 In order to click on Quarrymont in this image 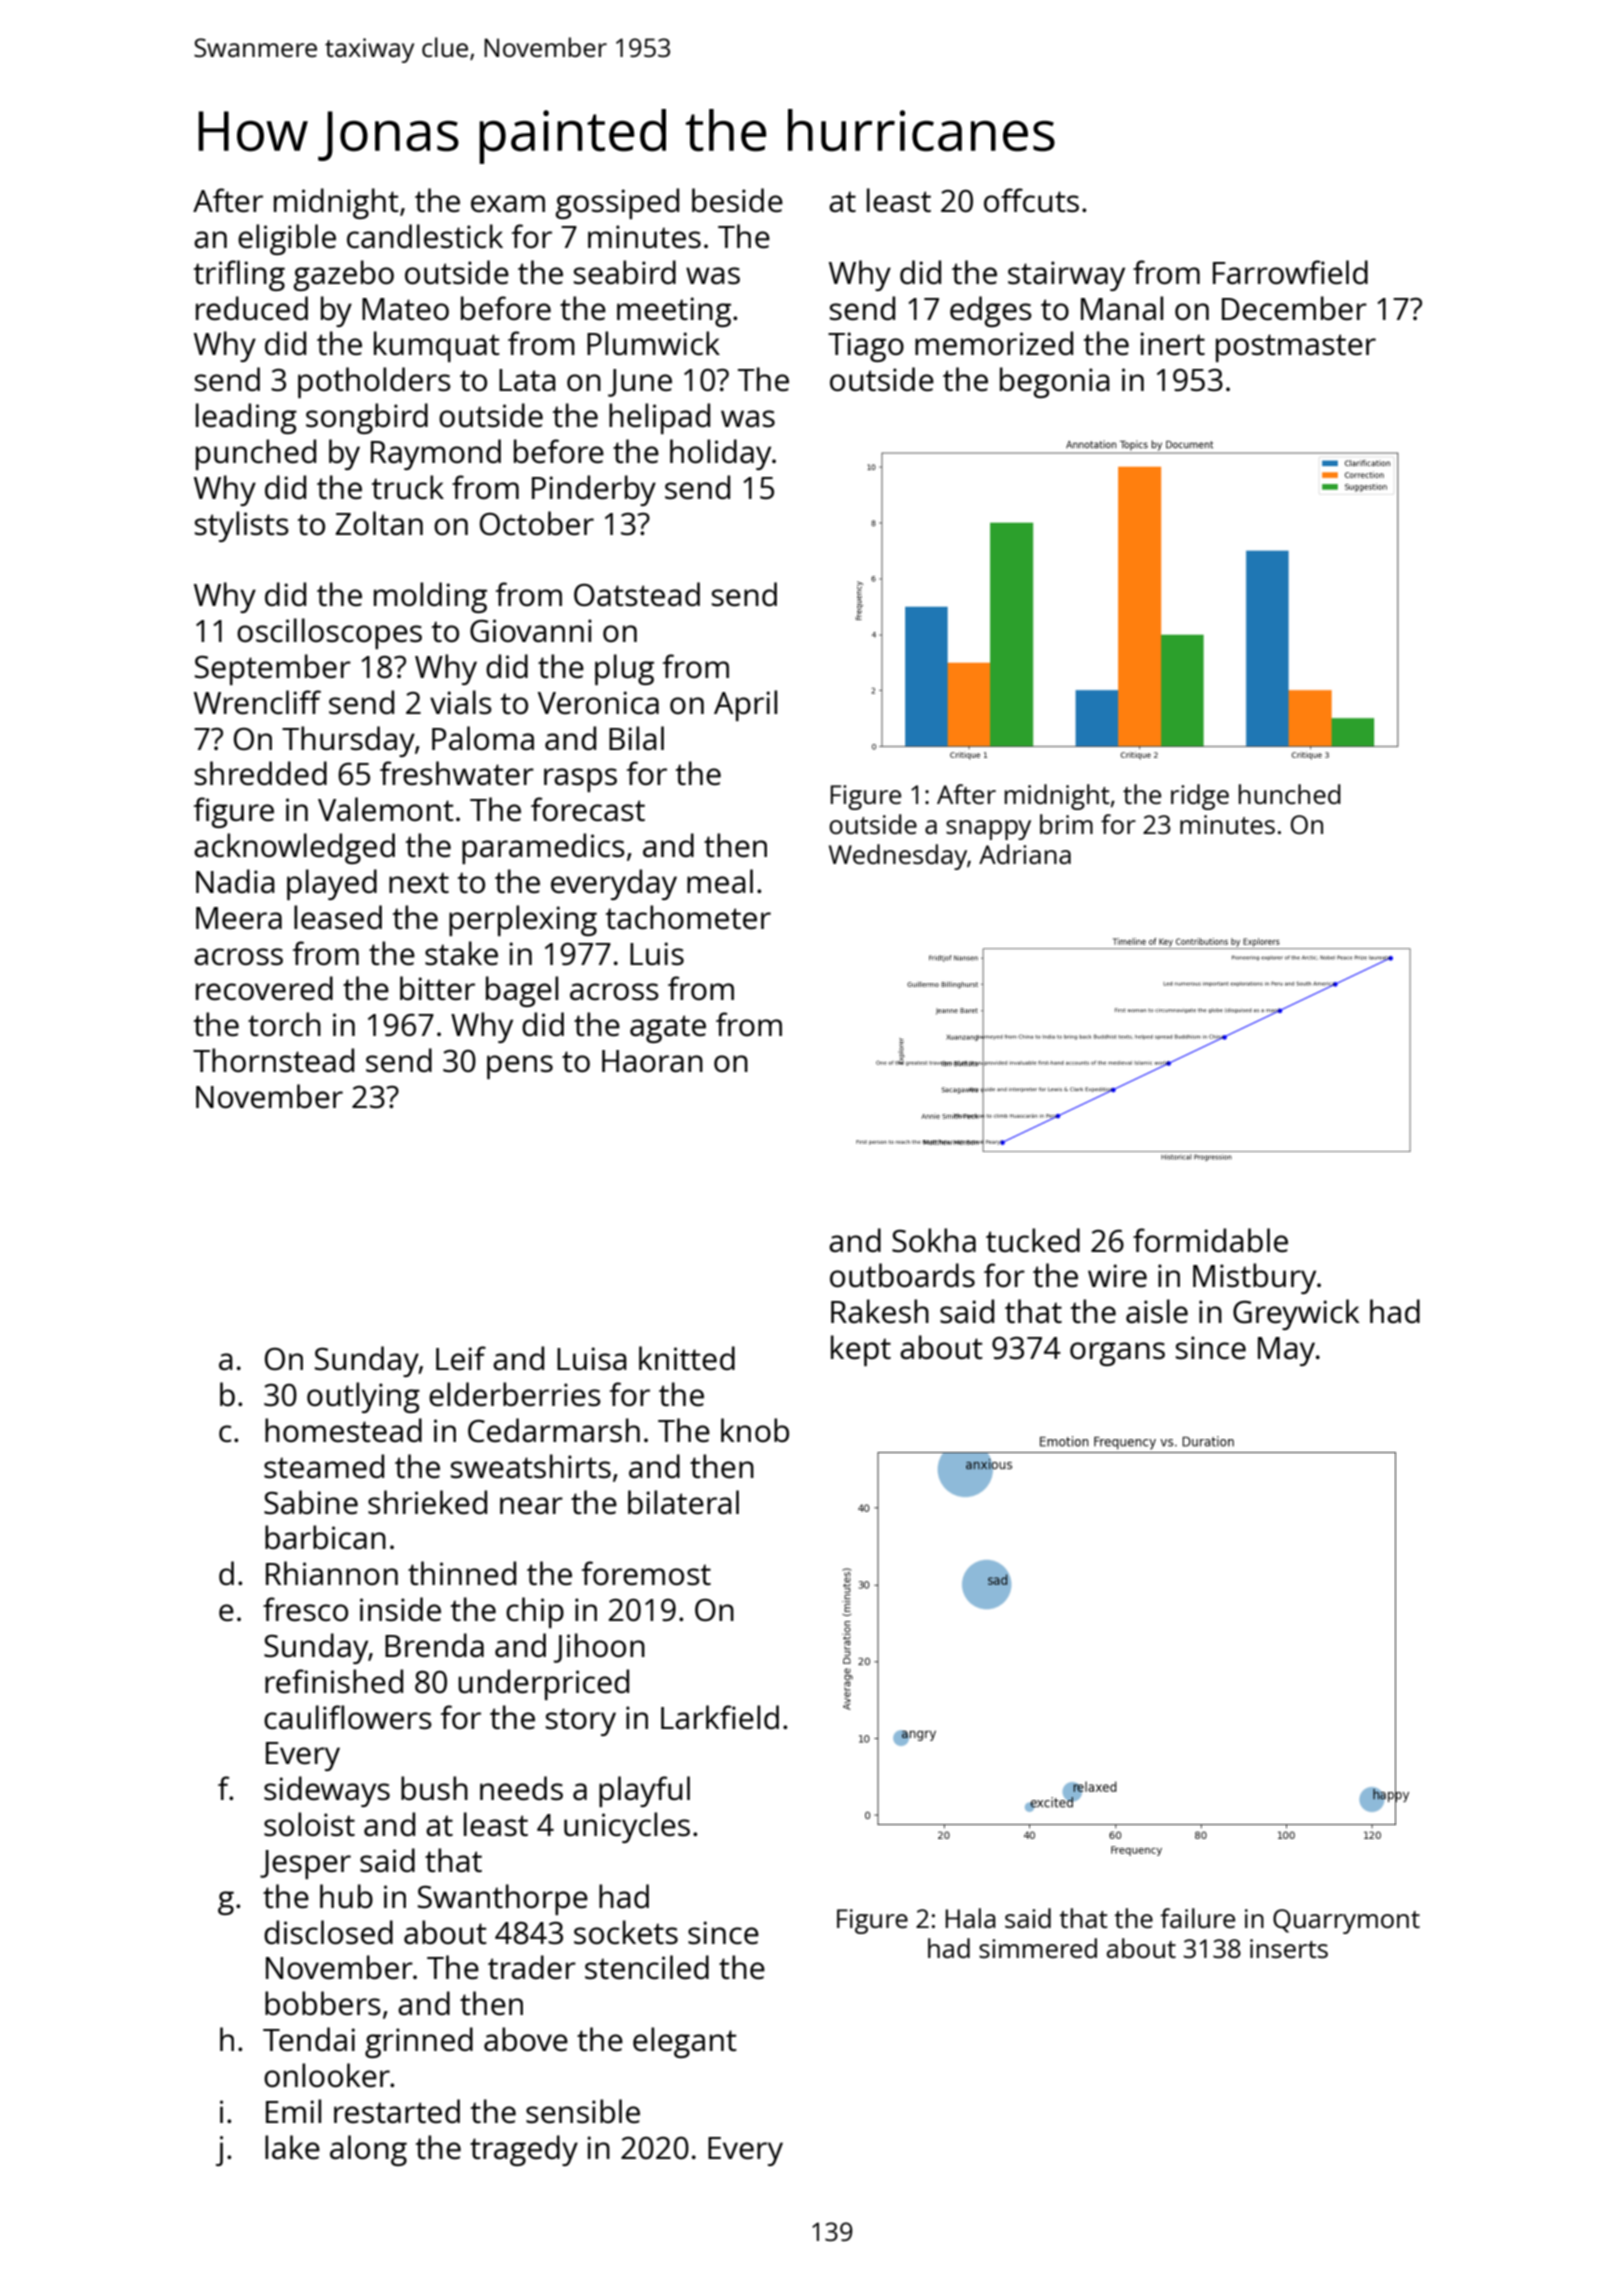, I will do `click(1346, 1921)`.
